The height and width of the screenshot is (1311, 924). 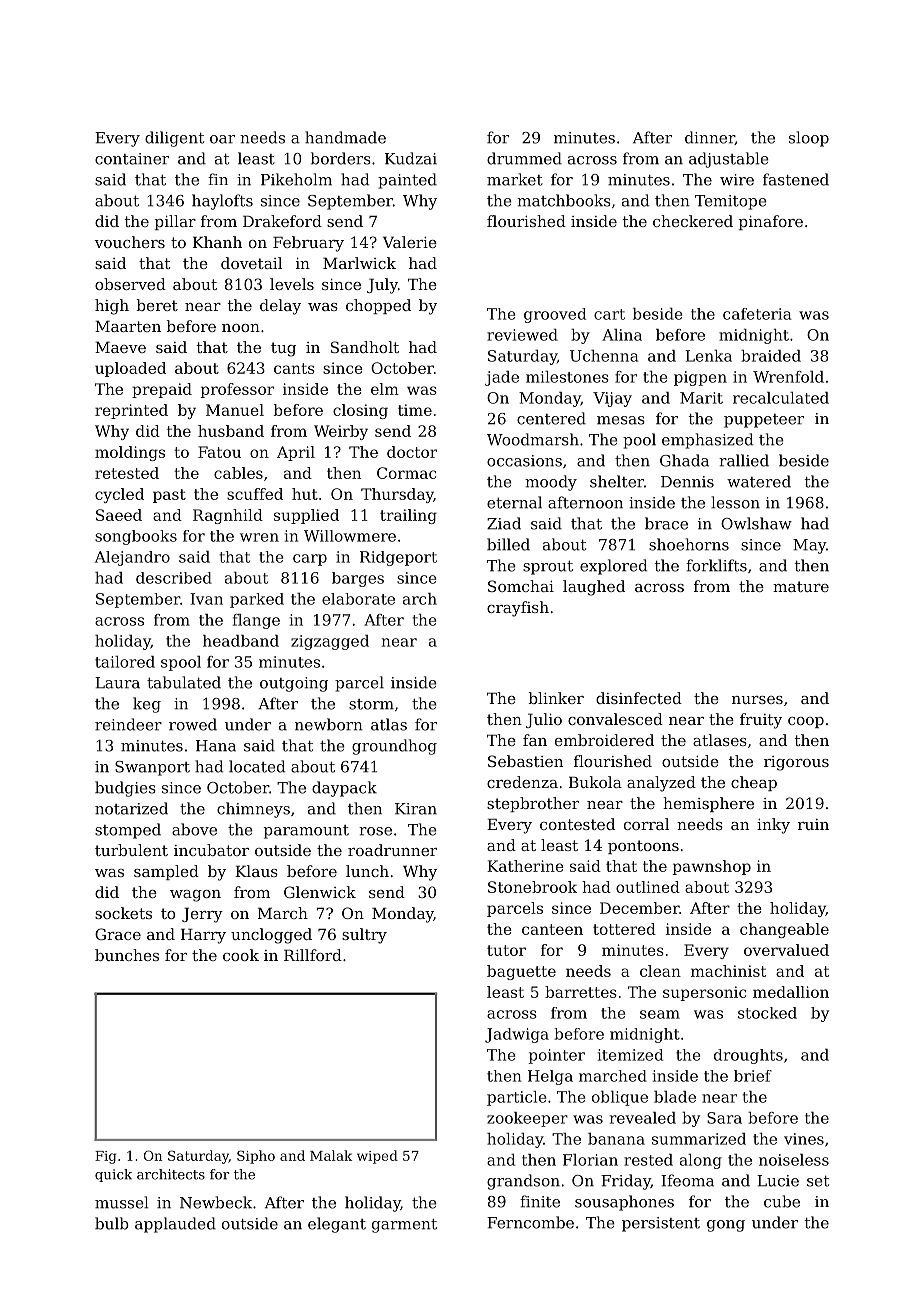 What do you see at coordinates (726, 1226) in the screenshot?
I see `gong` at bounding box center [726, 1226].
